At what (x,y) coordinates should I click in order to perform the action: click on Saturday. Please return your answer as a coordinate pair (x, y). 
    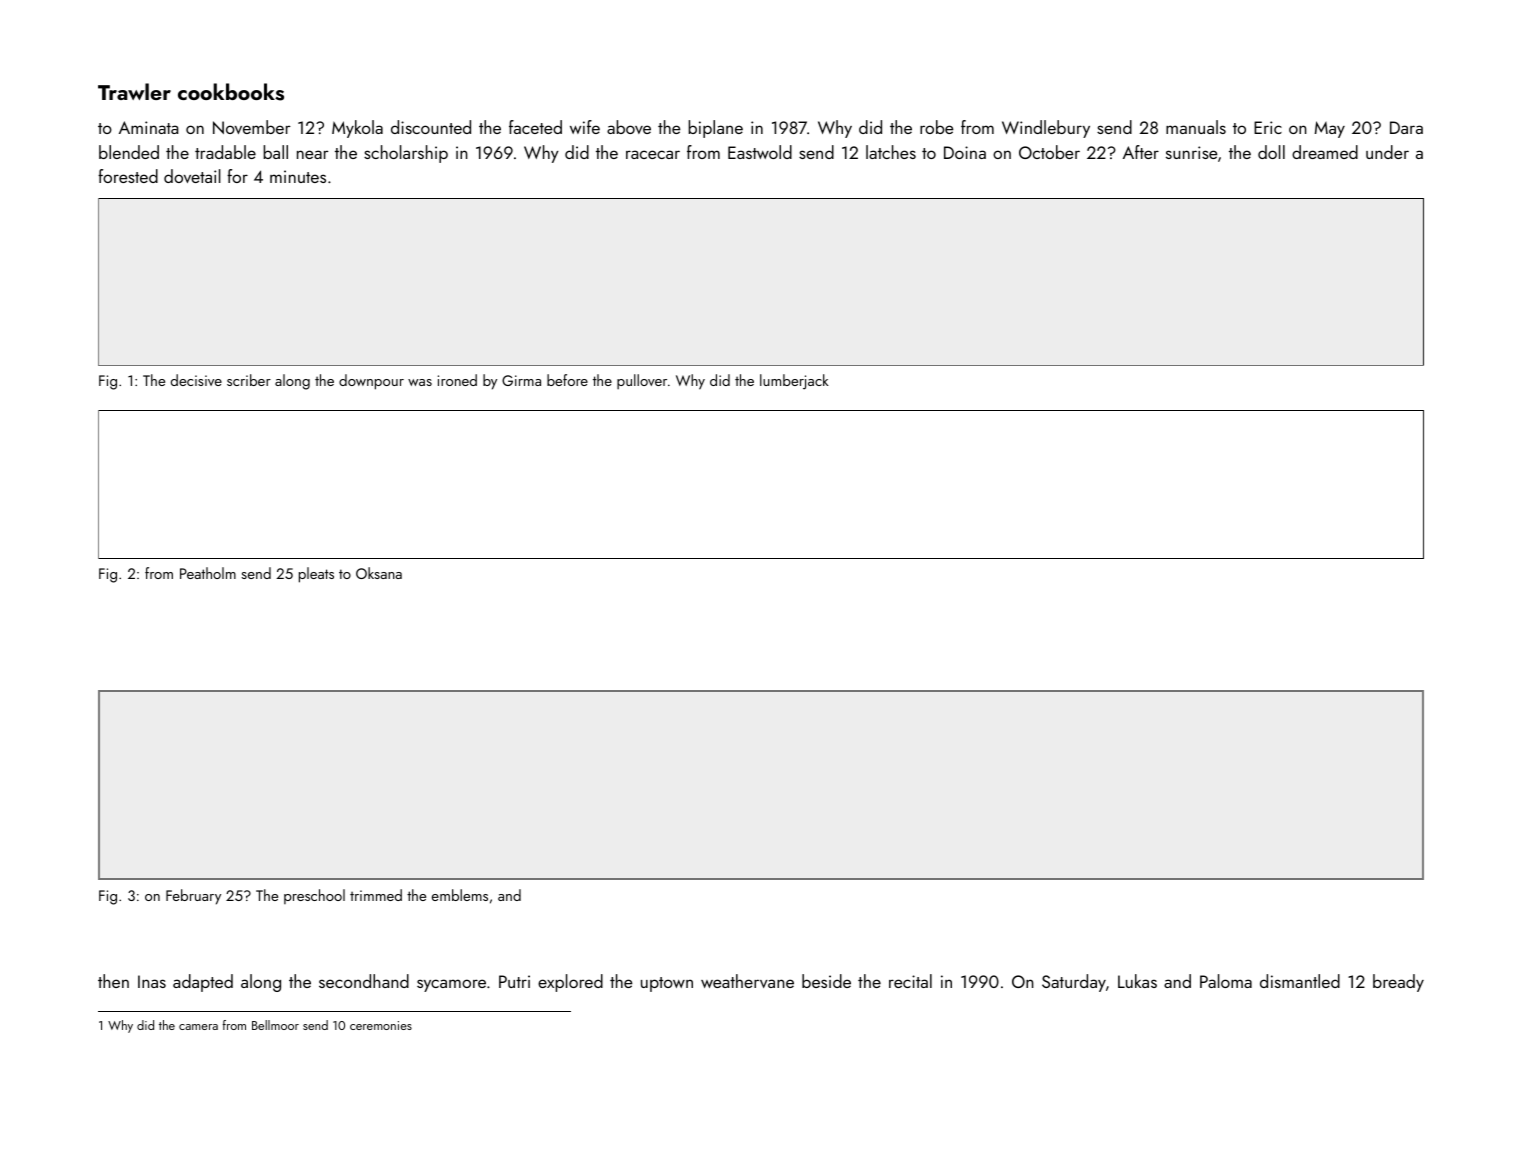
    Looking at the image, I should click on (1074, 983).
